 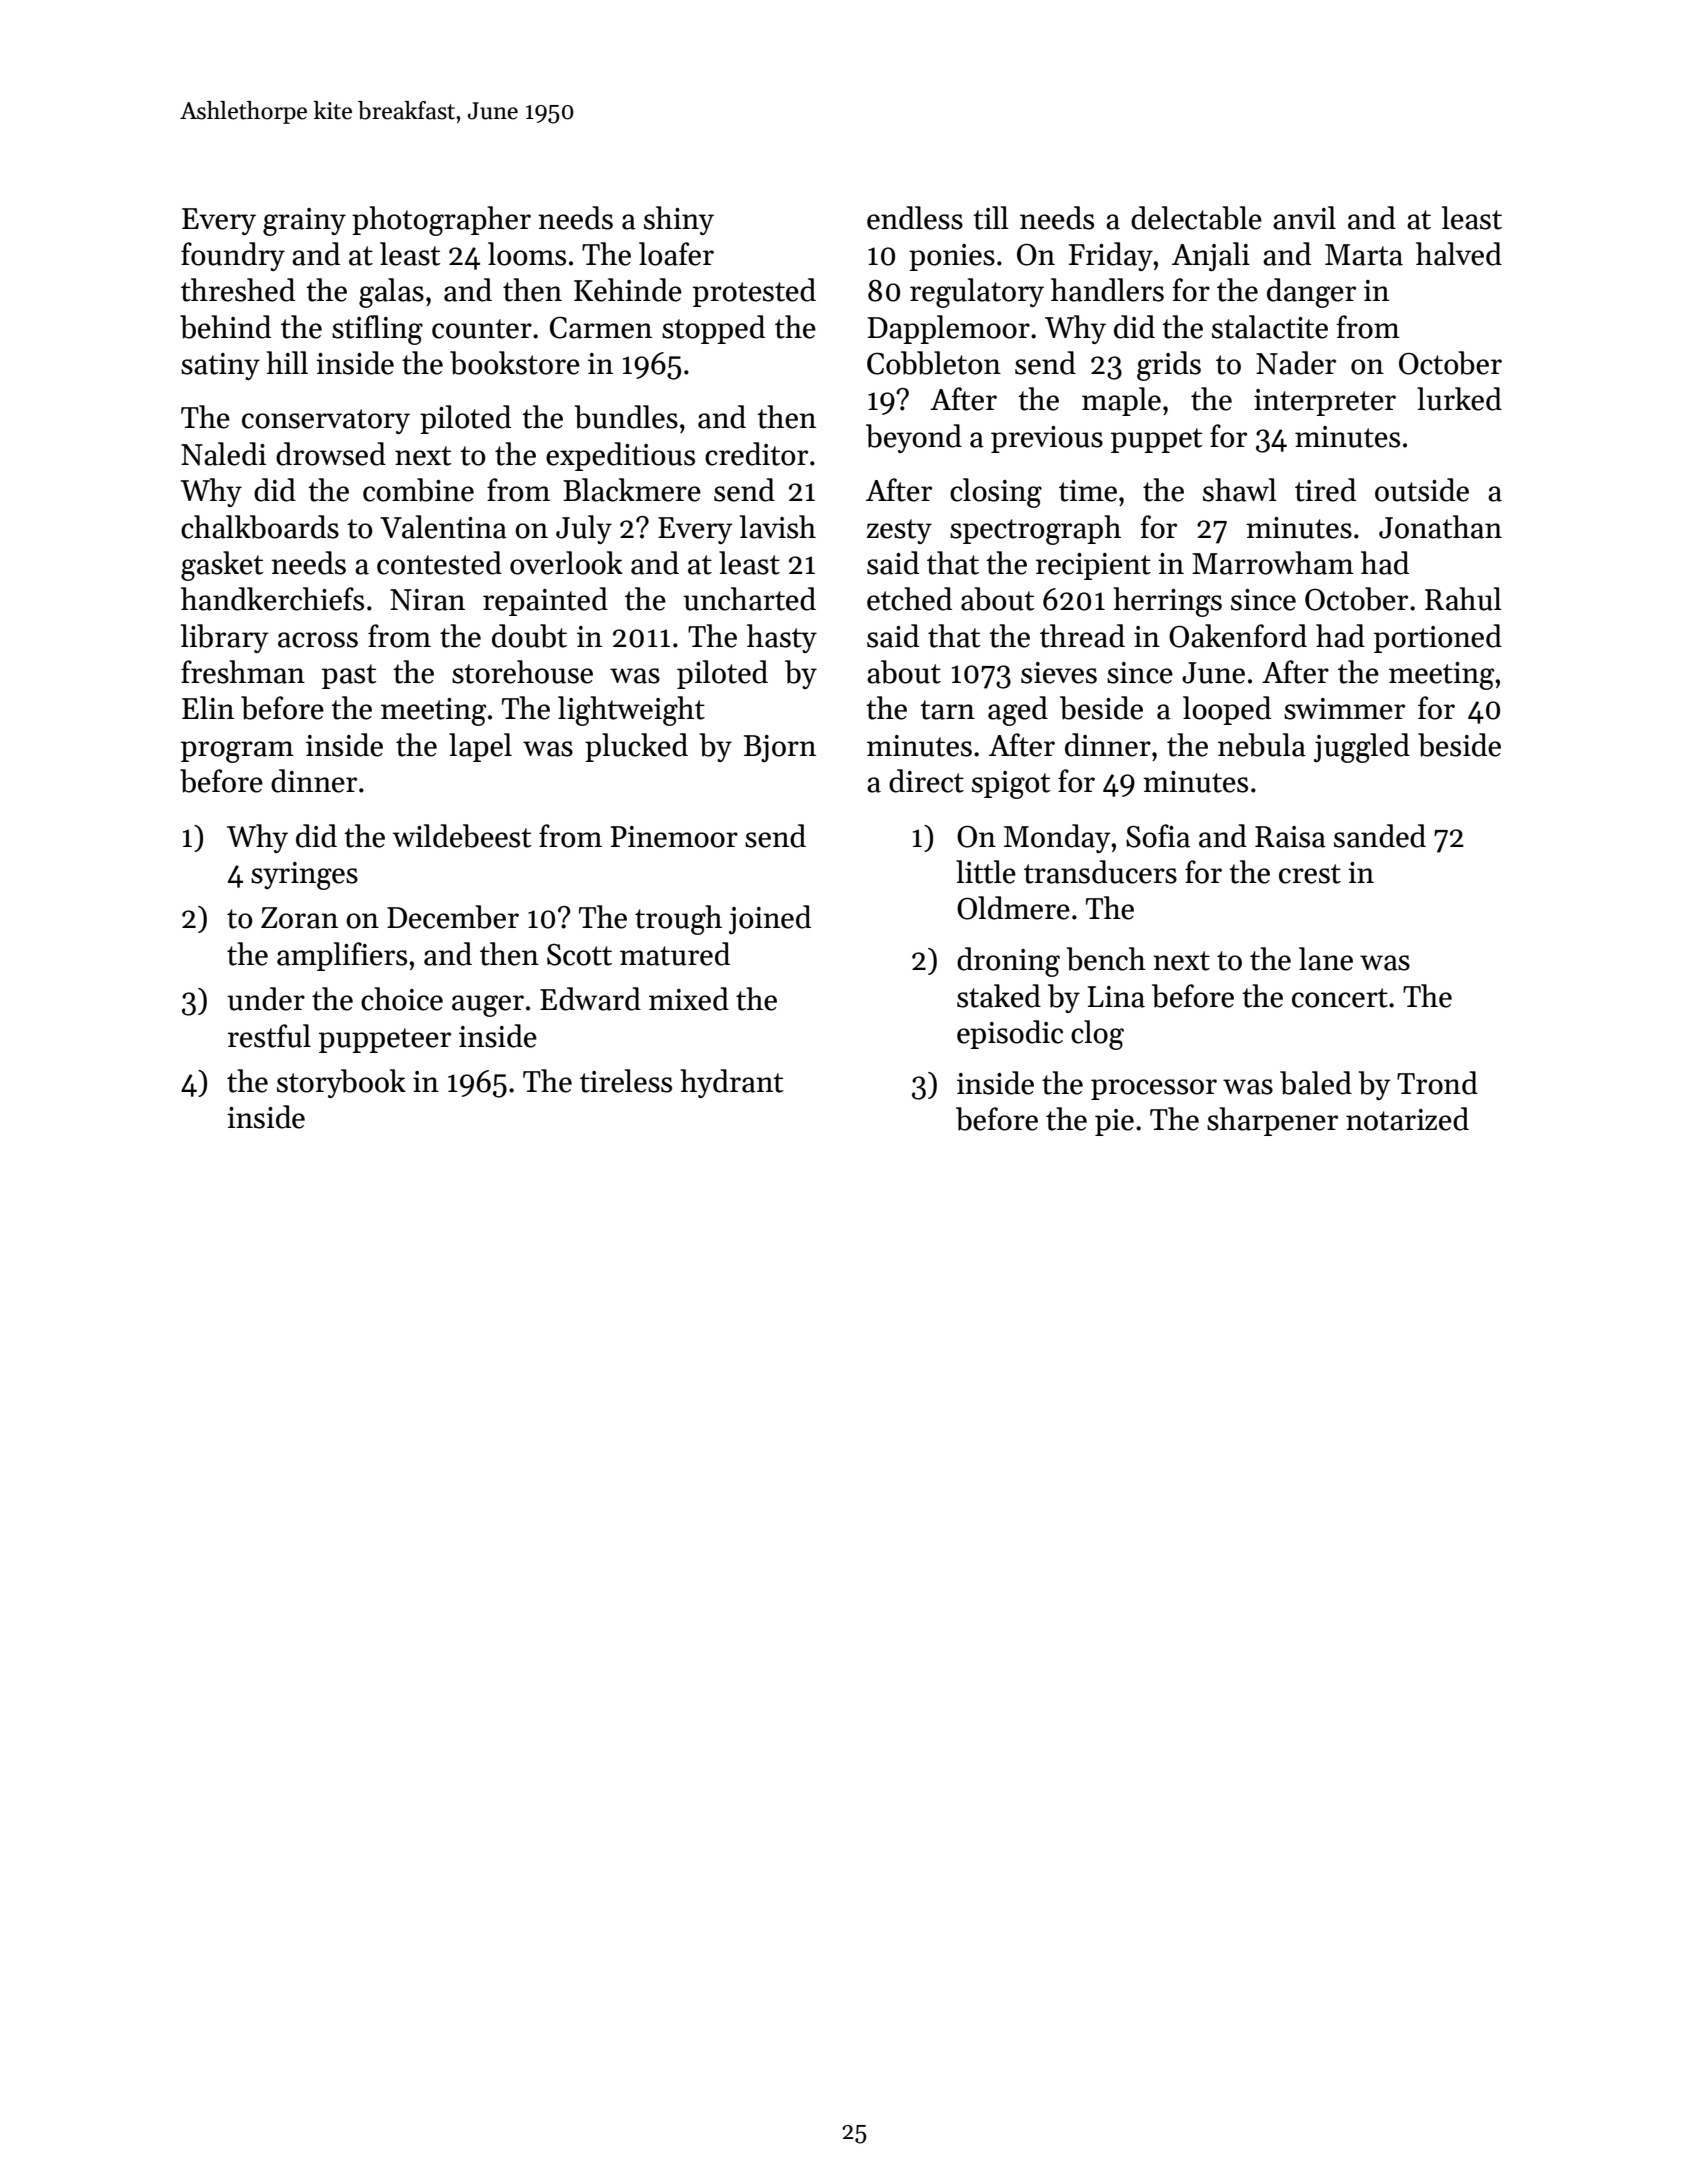 I want to click on lane, so click(x=1326, y=959).
